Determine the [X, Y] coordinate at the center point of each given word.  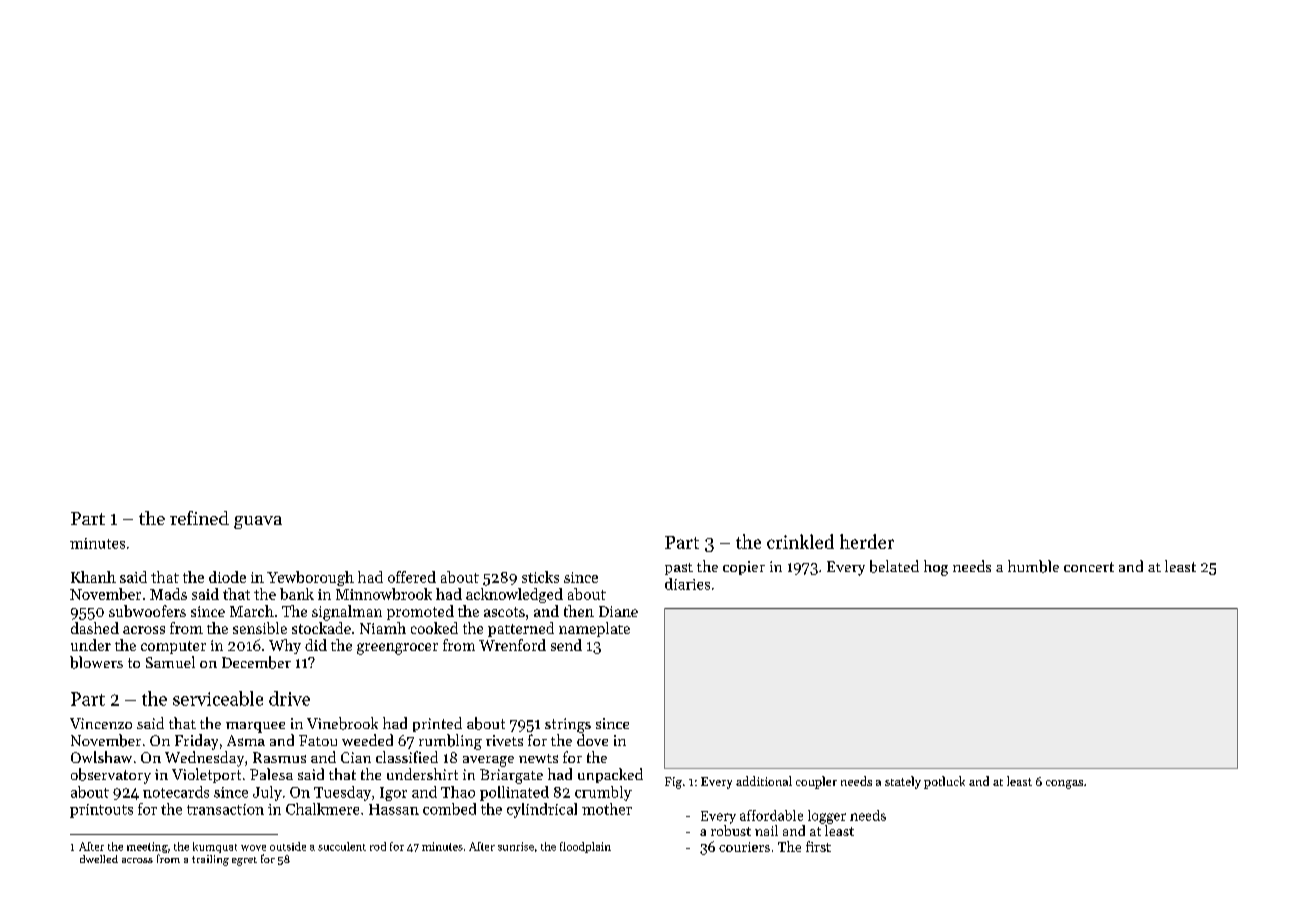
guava [258, 522]
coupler [816, 782]
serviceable [218, 698]
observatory [111, 776]
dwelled [99, 859]
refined [199, 518]
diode [227, 577]
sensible [260, 628]
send [566, 645]
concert [1089, 567]
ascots [504, 612]
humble [1033, 566]
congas [1064, 784]
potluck [944, 782]
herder [867, 541]
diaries [687, 584]
